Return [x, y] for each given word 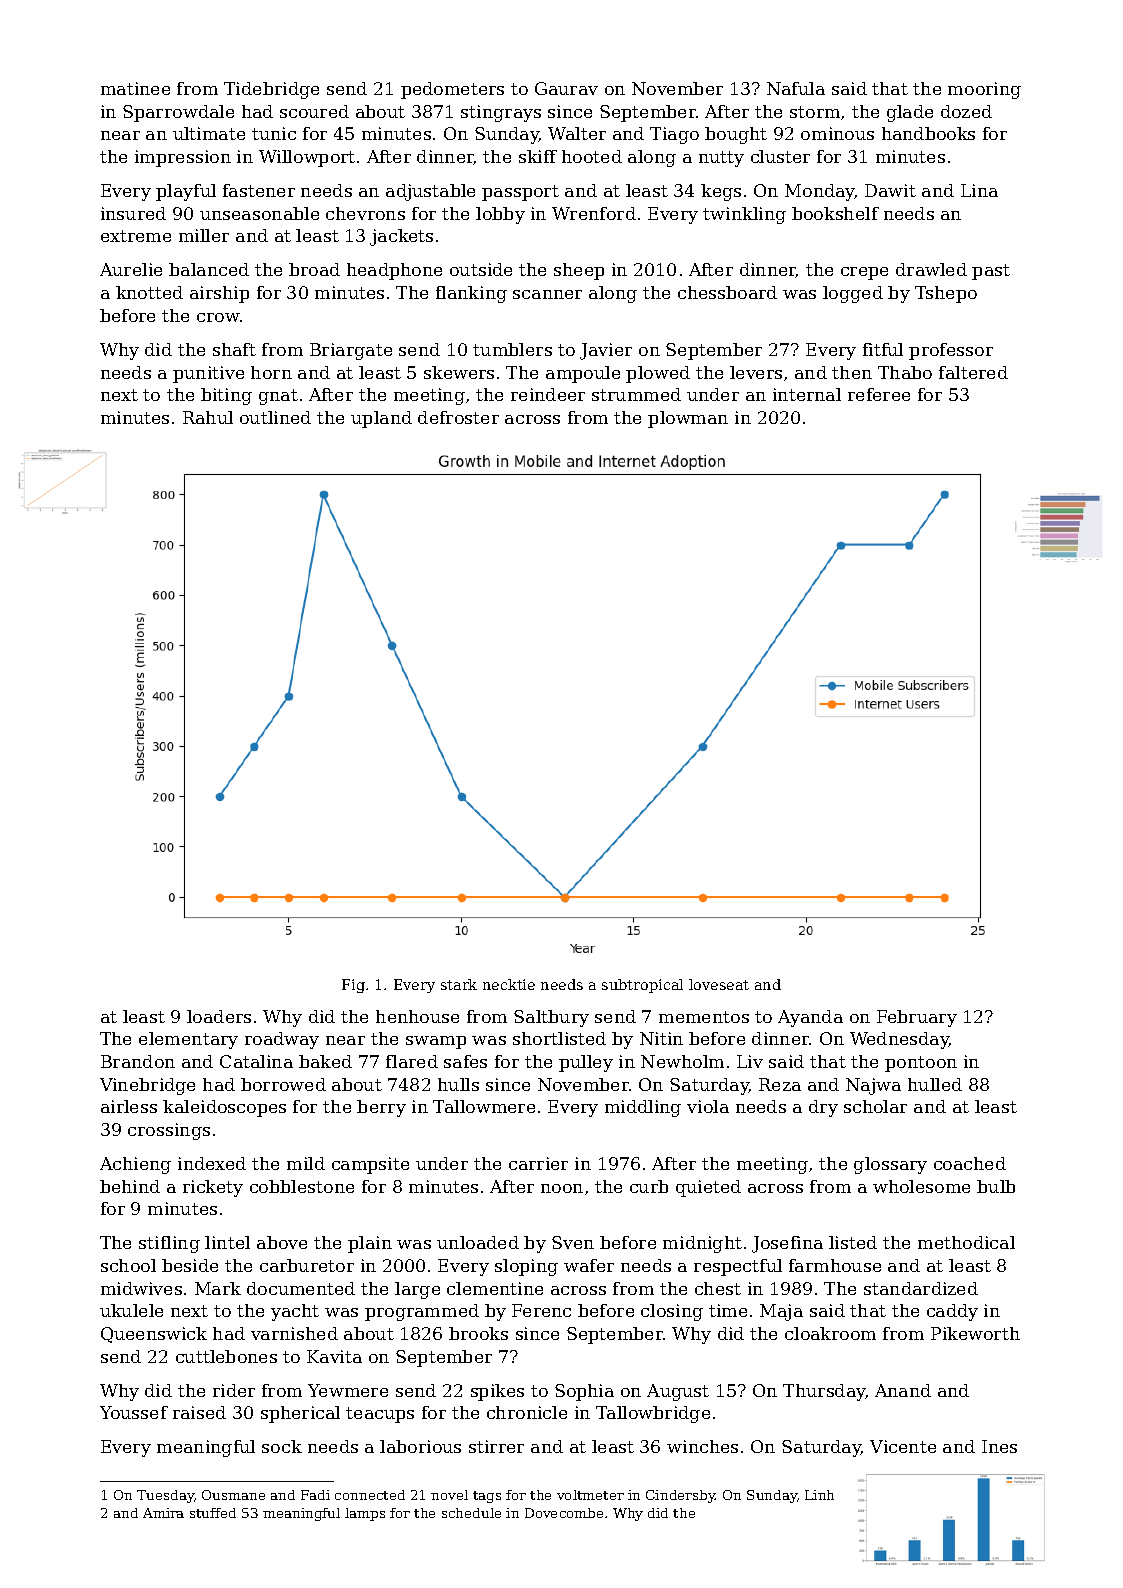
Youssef [134, 1412]
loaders [219, 1016]
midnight [702, 1244]
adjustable [430, 192]
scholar [875, 1106]
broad [314, 269]
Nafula [796, 88]
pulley [586, 1063]
